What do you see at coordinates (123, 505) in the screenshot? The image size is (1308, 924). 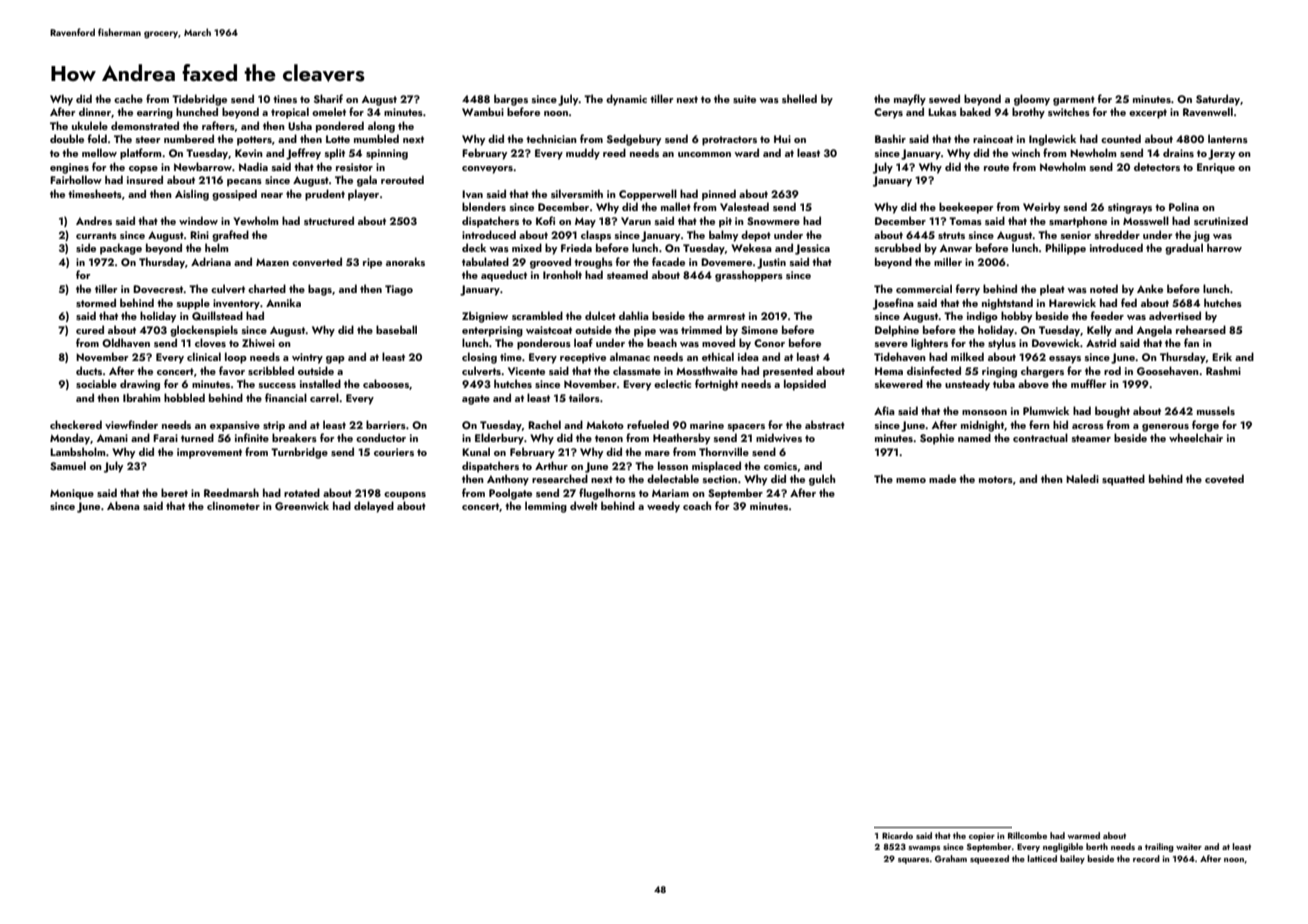 I see `Abena` at bounding box center [123, 505].
